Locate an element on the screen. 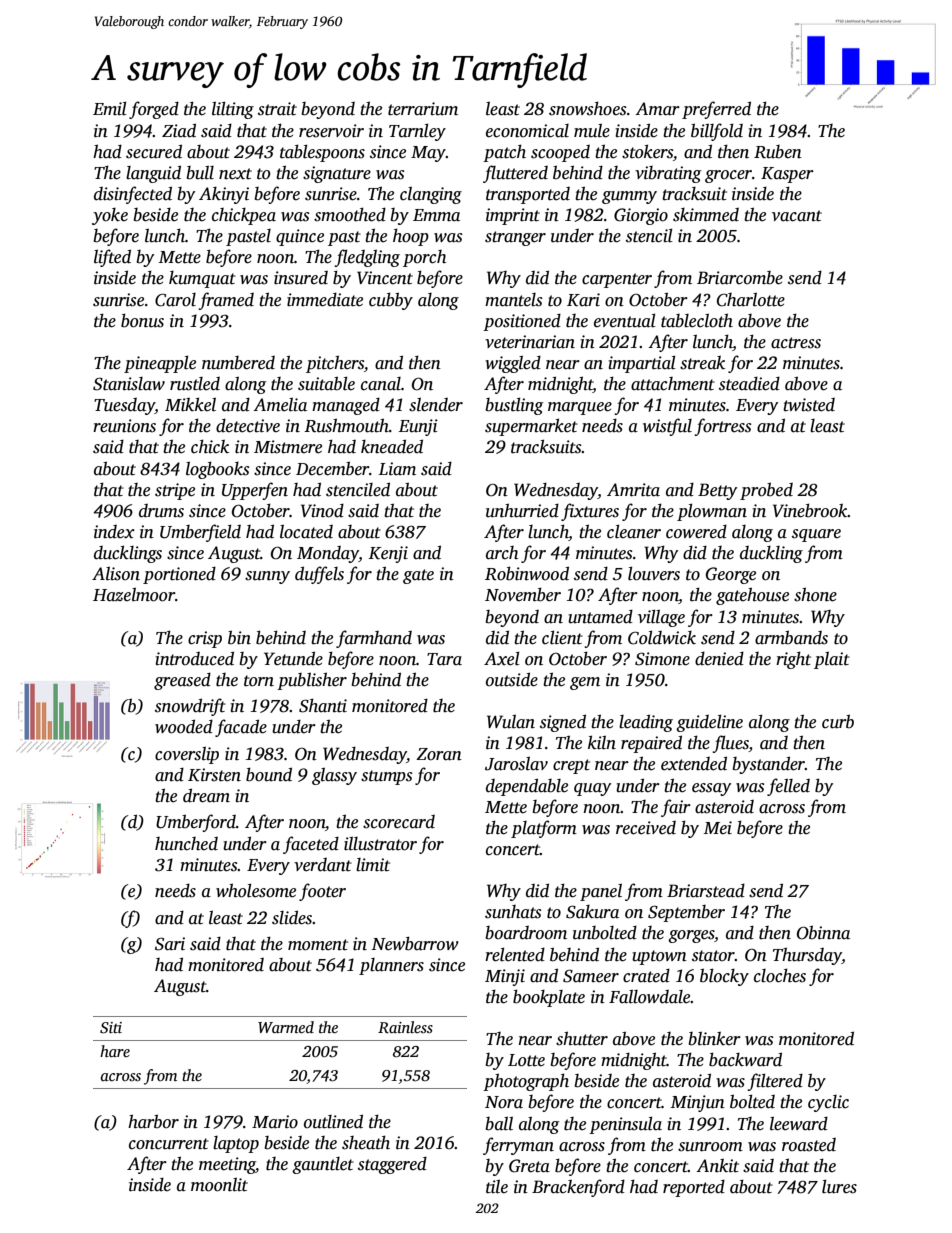 The height and width of the screenshot is (1233, 952). Ruben is located at coordinates (778, 152).
